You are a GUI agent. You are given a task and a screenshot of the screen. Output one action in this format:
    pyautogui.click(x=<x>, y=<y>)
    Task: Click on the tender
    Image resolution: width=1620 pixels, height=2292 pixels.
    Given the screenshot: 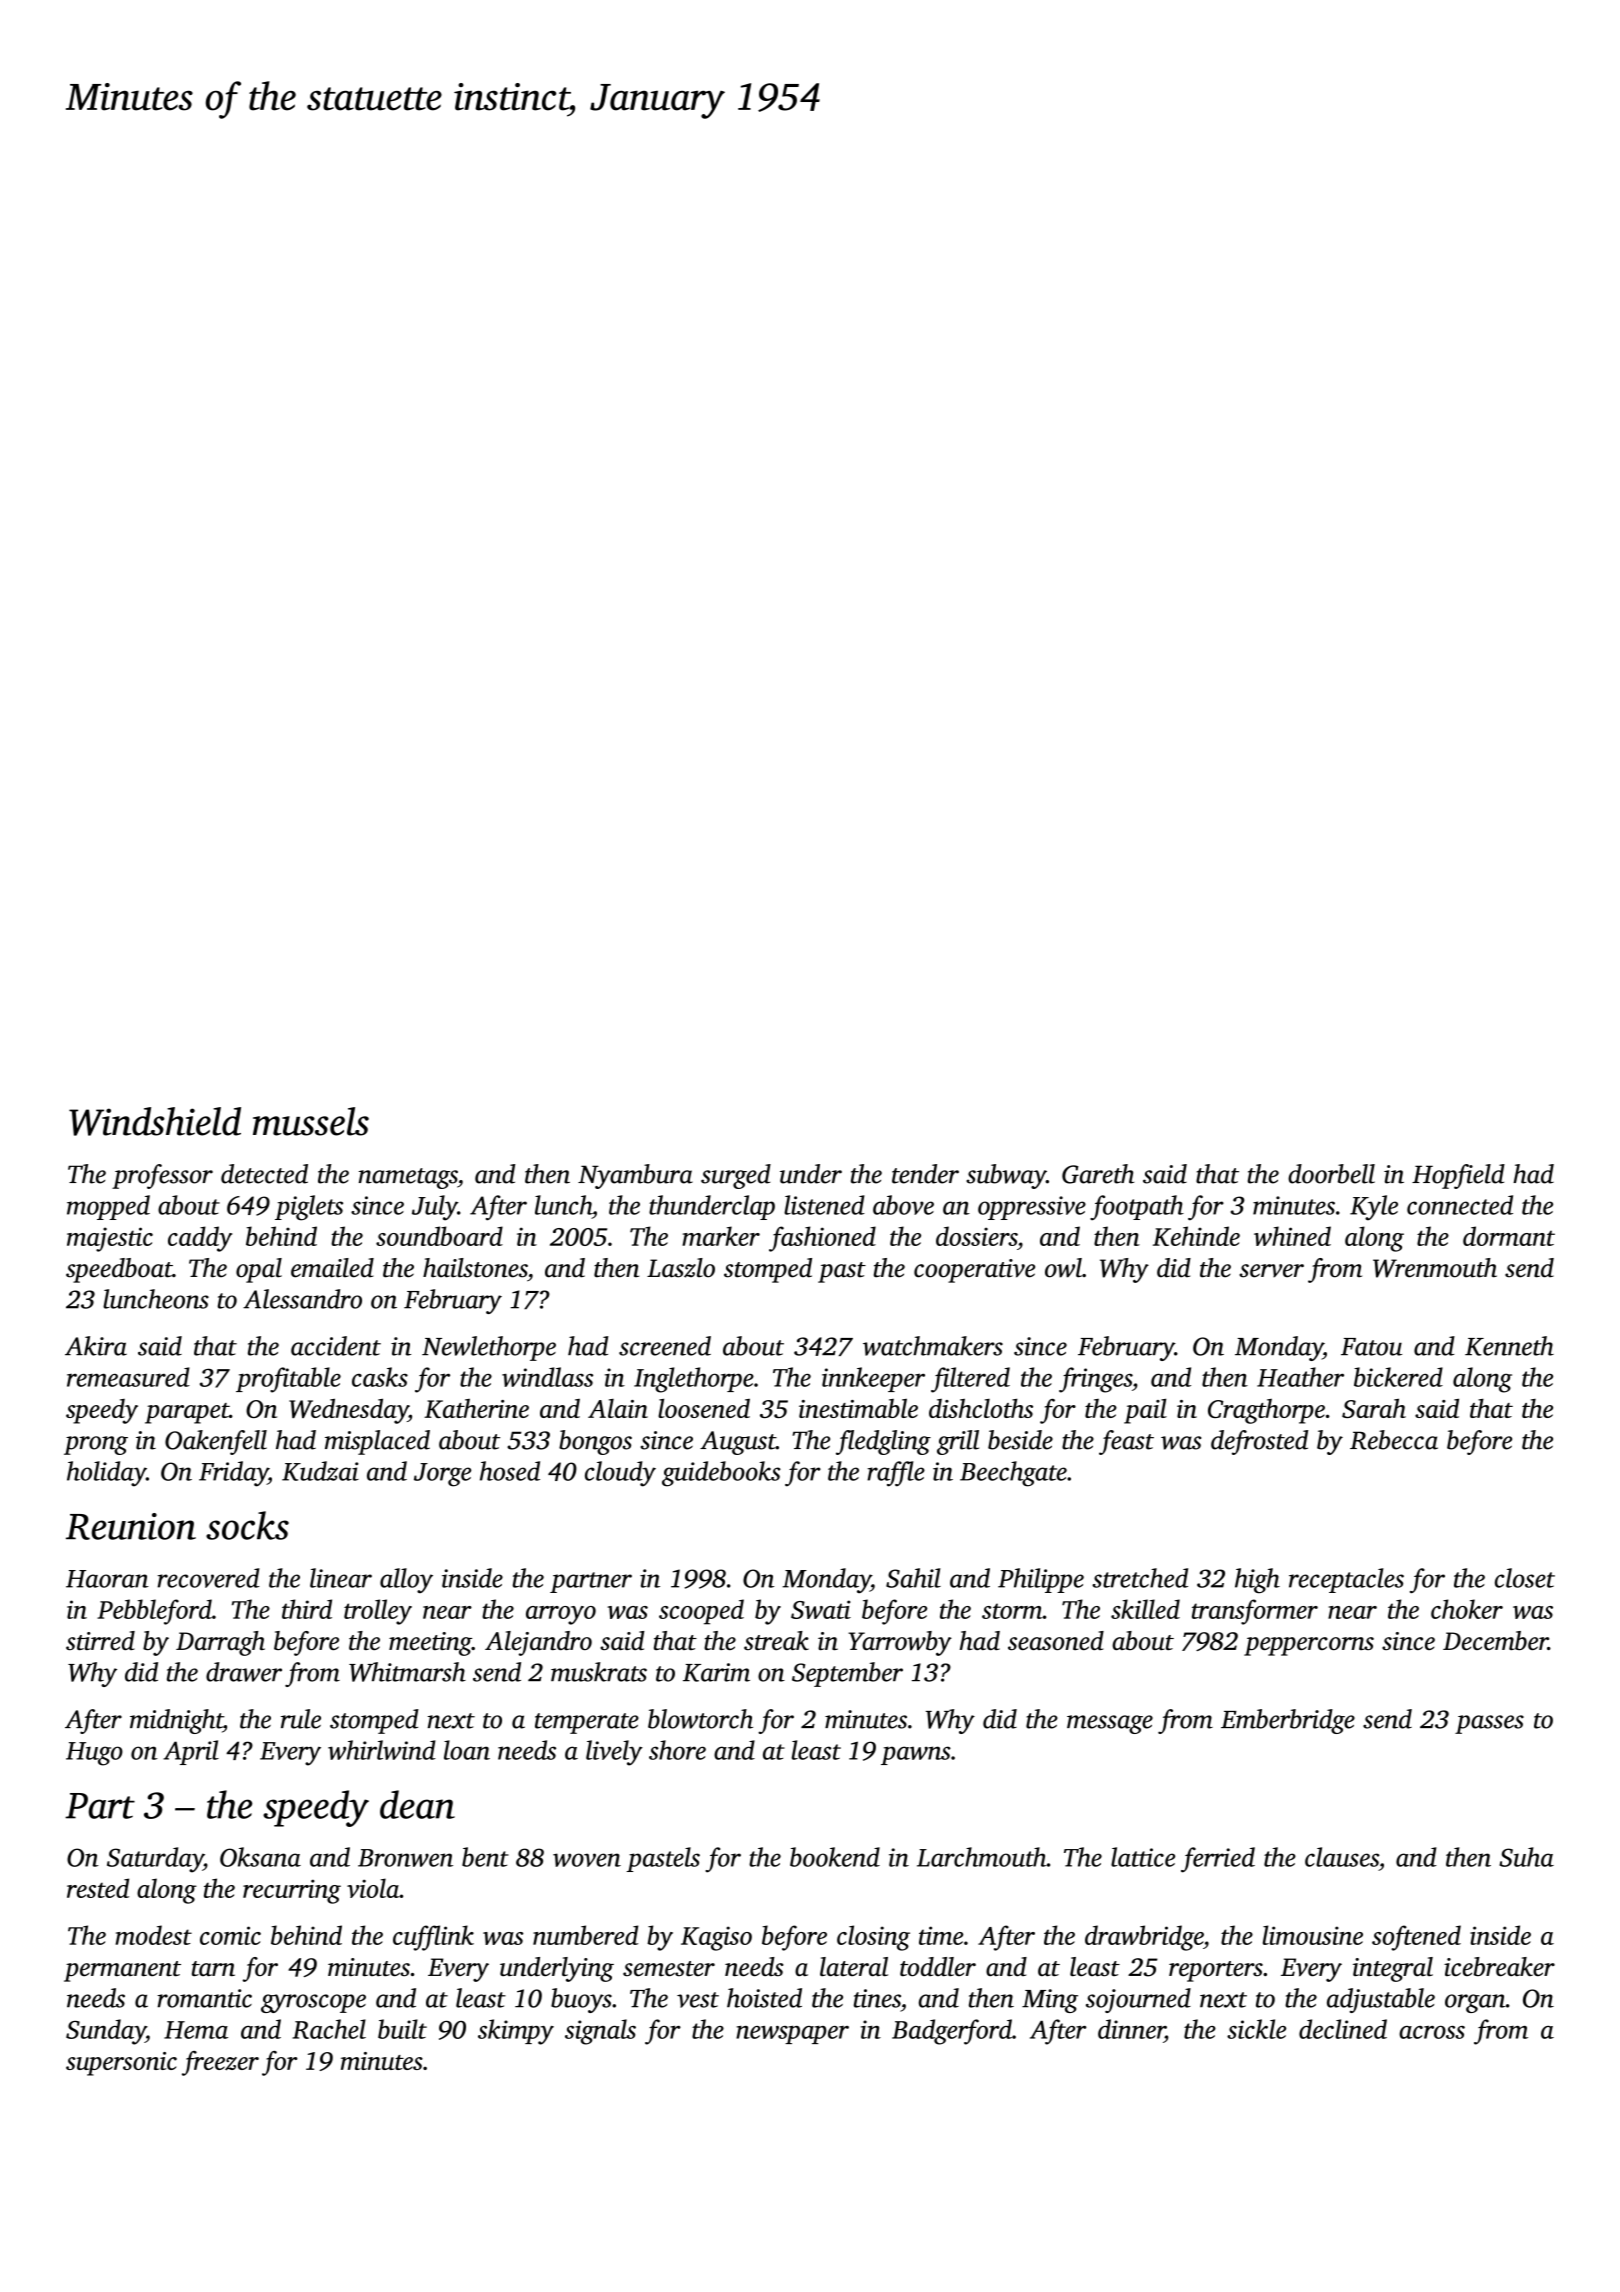 What is the action you would take?
    pyautogui.click(x=925, y=1174)
